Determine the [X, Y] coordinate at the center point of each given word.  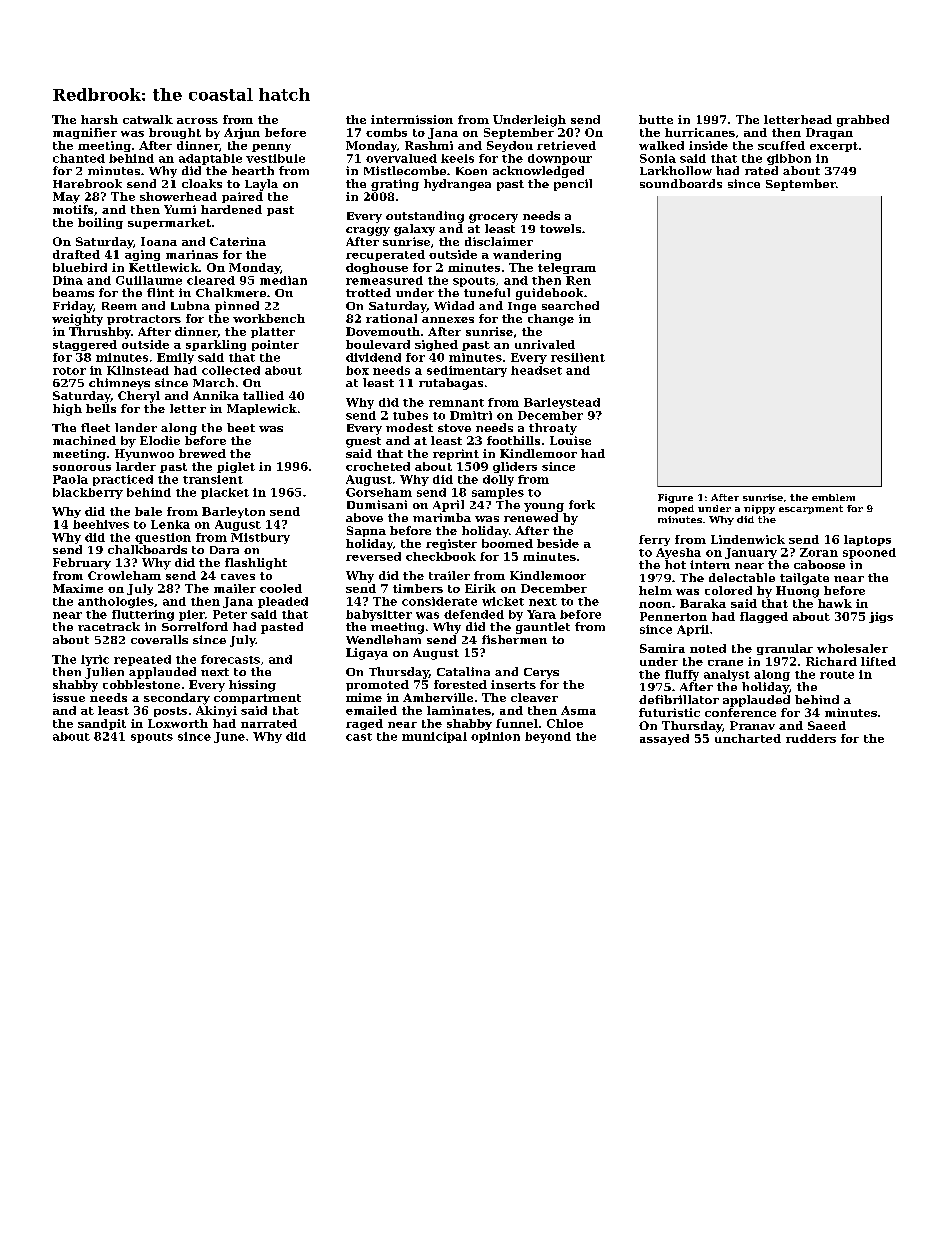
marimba [442, 517]
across [197, 121]
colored [728, 590]
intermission [412, 119]
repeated [142, 660]
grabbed [863, 121]
